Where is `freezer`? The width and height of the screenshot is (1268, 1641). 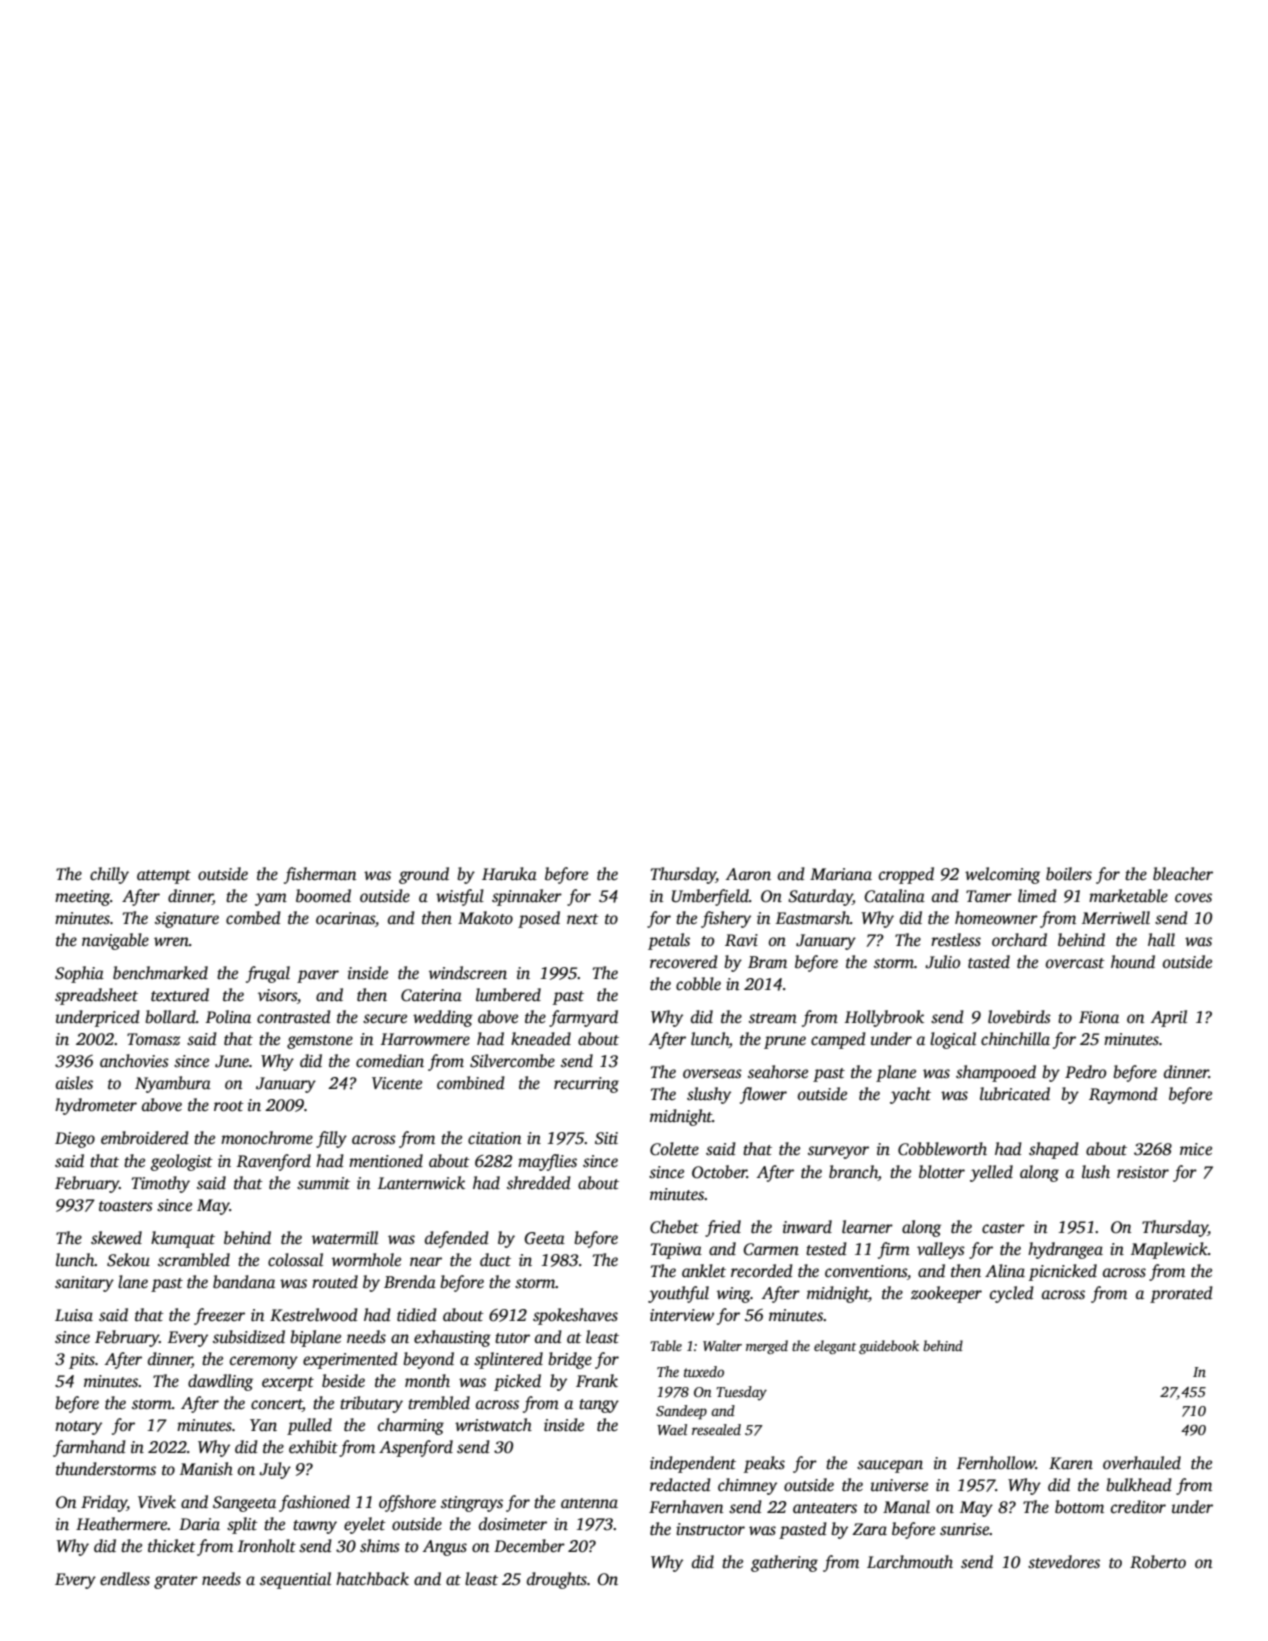 freezer is located at coordinates (219, 1316).
